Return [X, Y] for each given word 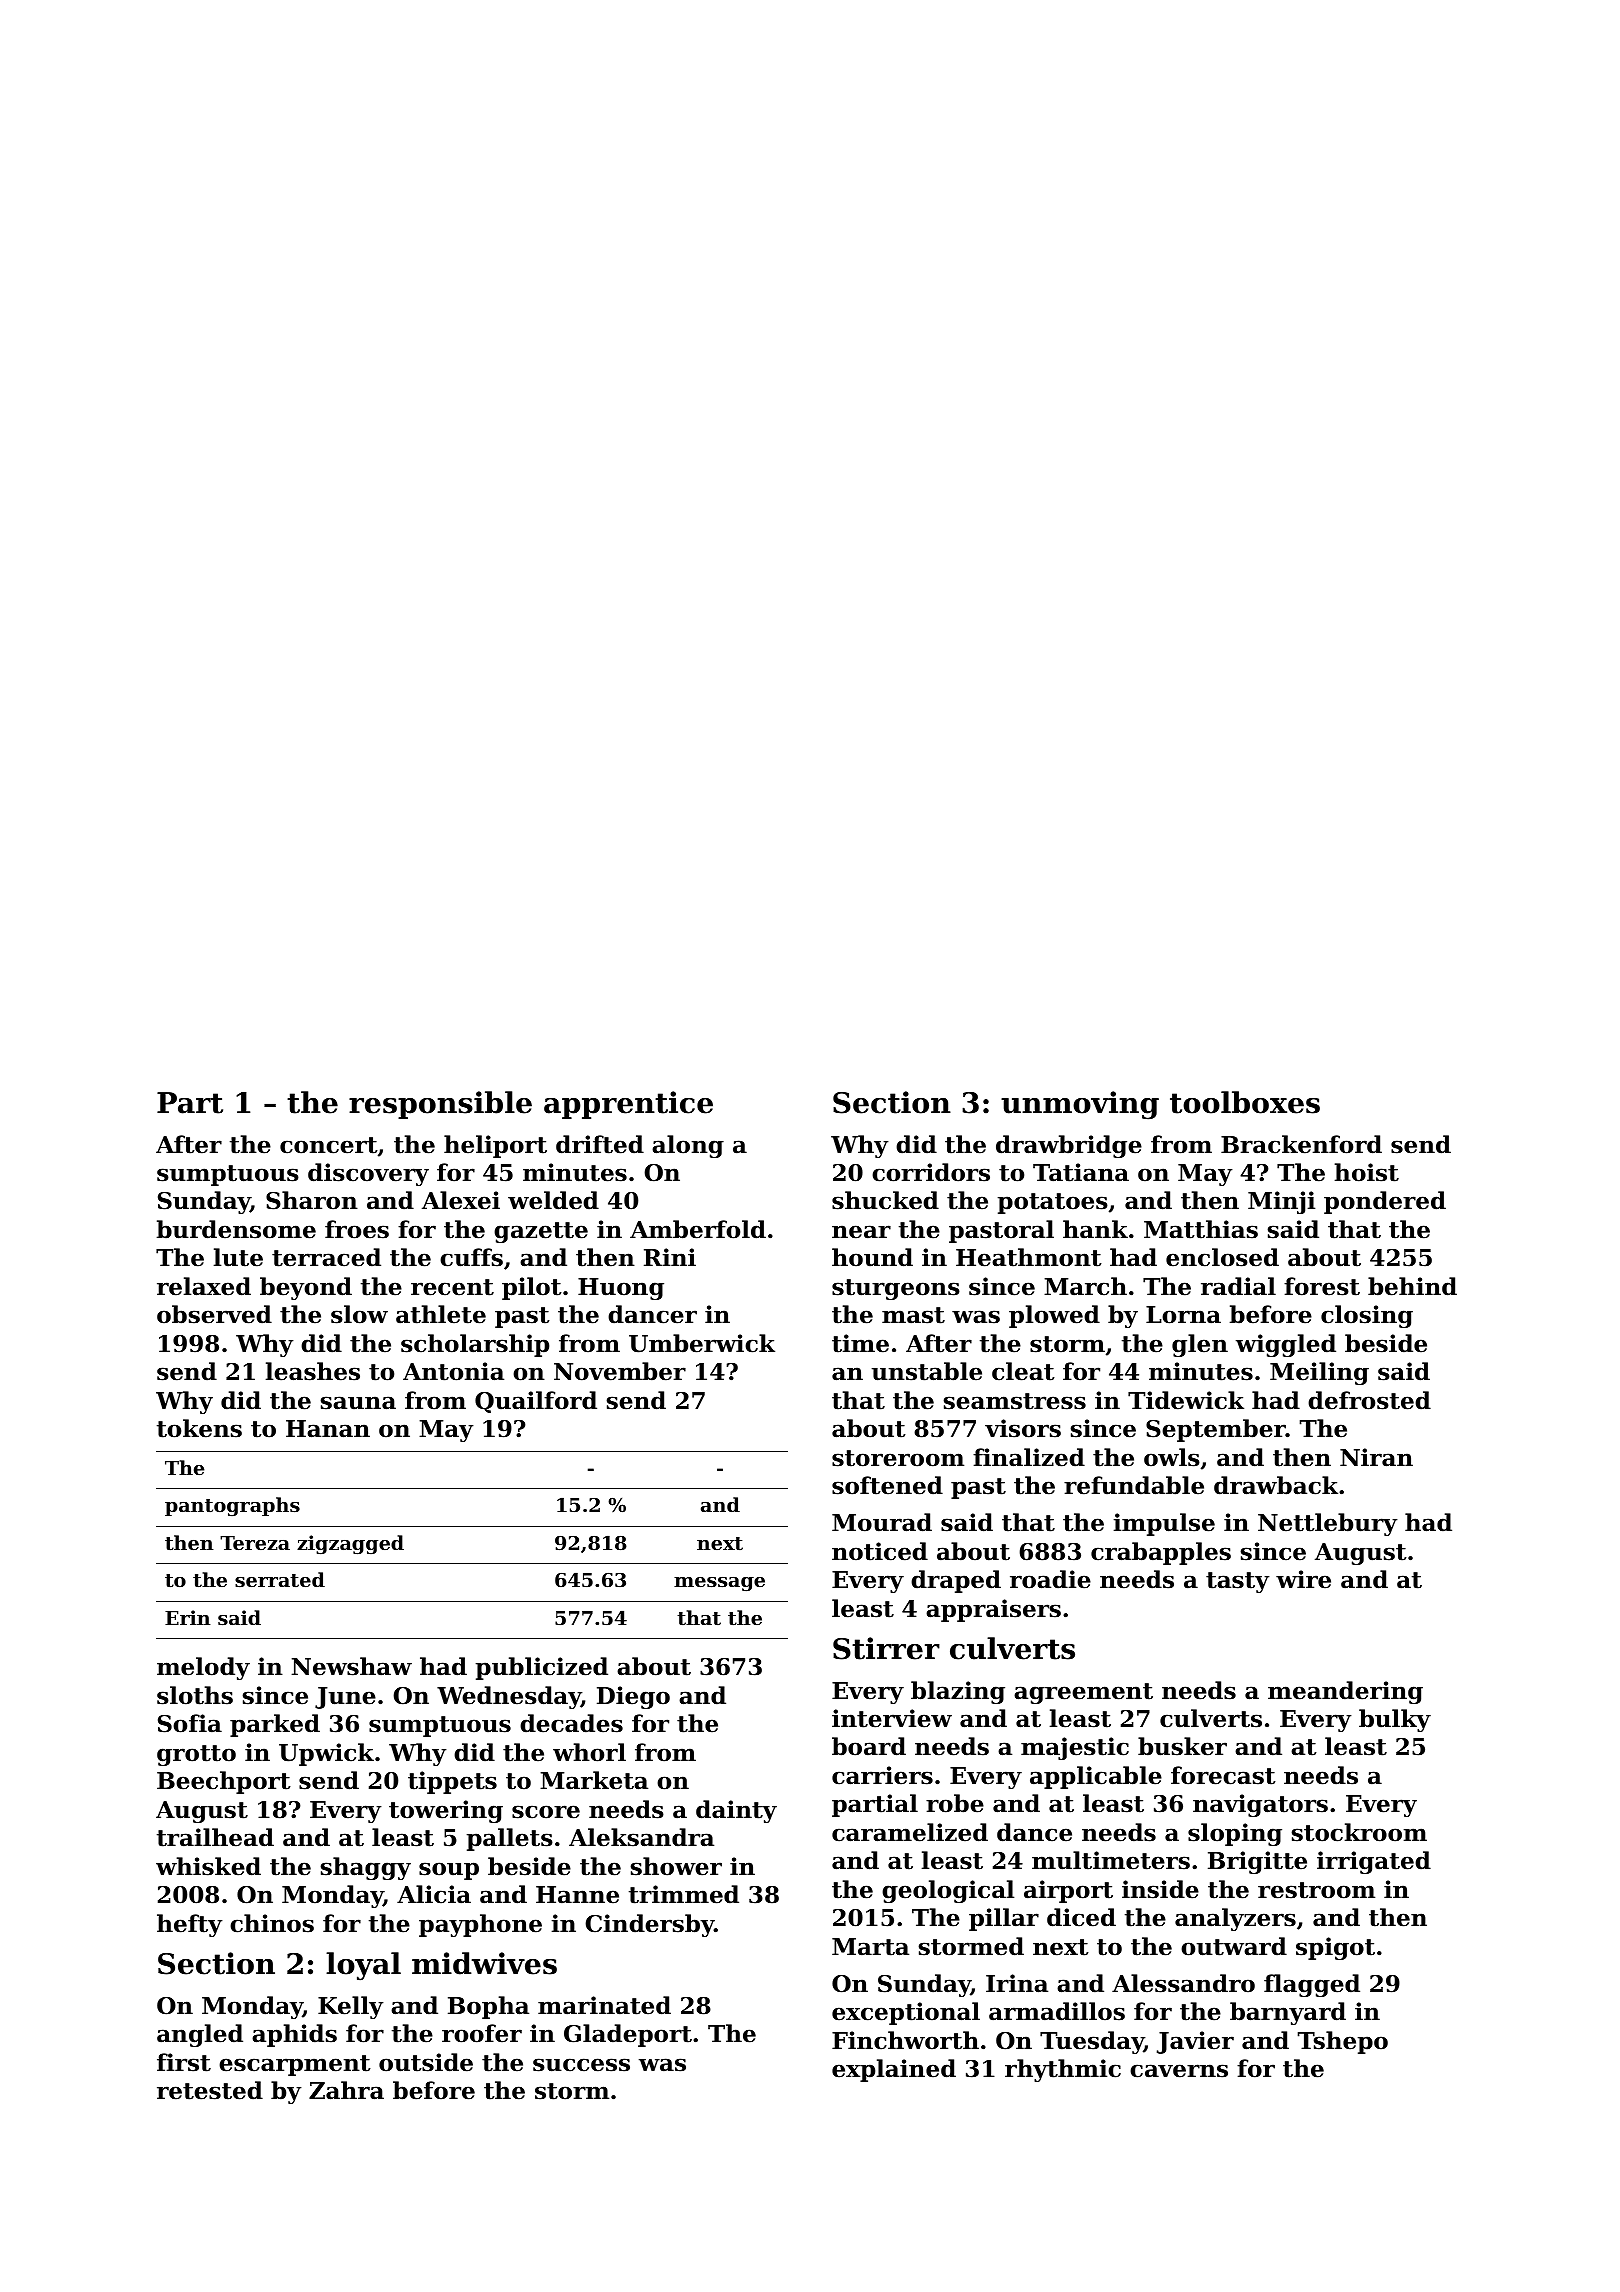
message [719, 1584]
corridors [931, 1172]
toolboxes [1245, 1102]
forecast [1223, 1775]
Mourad [882, 1522]
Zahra [346, 2090]
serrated [280, 1580]
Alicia [434, 1894]
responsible [440, 1105]
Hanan [328, 1429]
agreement [1083, 1693]
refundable [1134, 1485]
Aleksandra [641, 1837]
